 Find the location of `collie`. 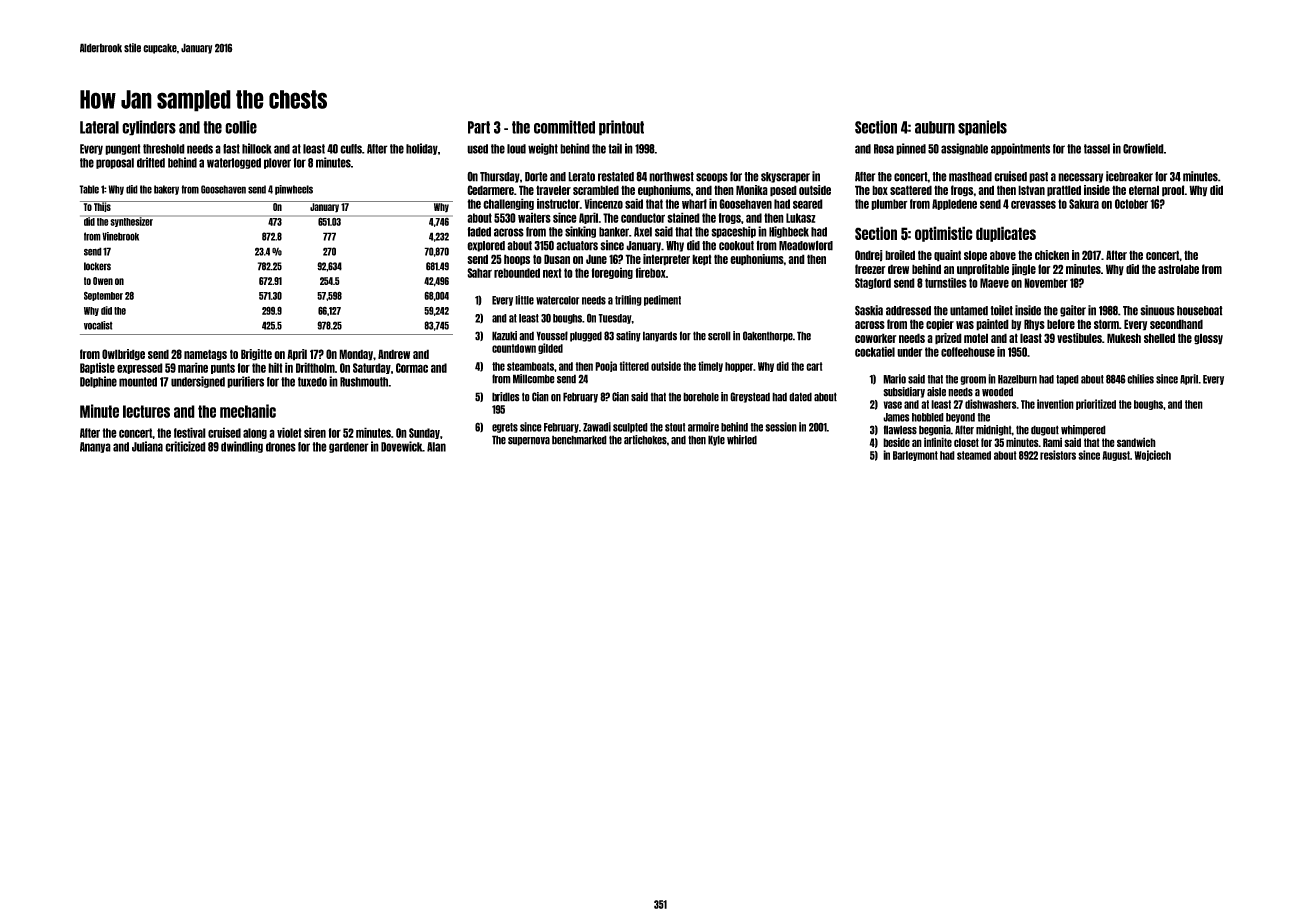

collie is located at coordinates (241, 127).
